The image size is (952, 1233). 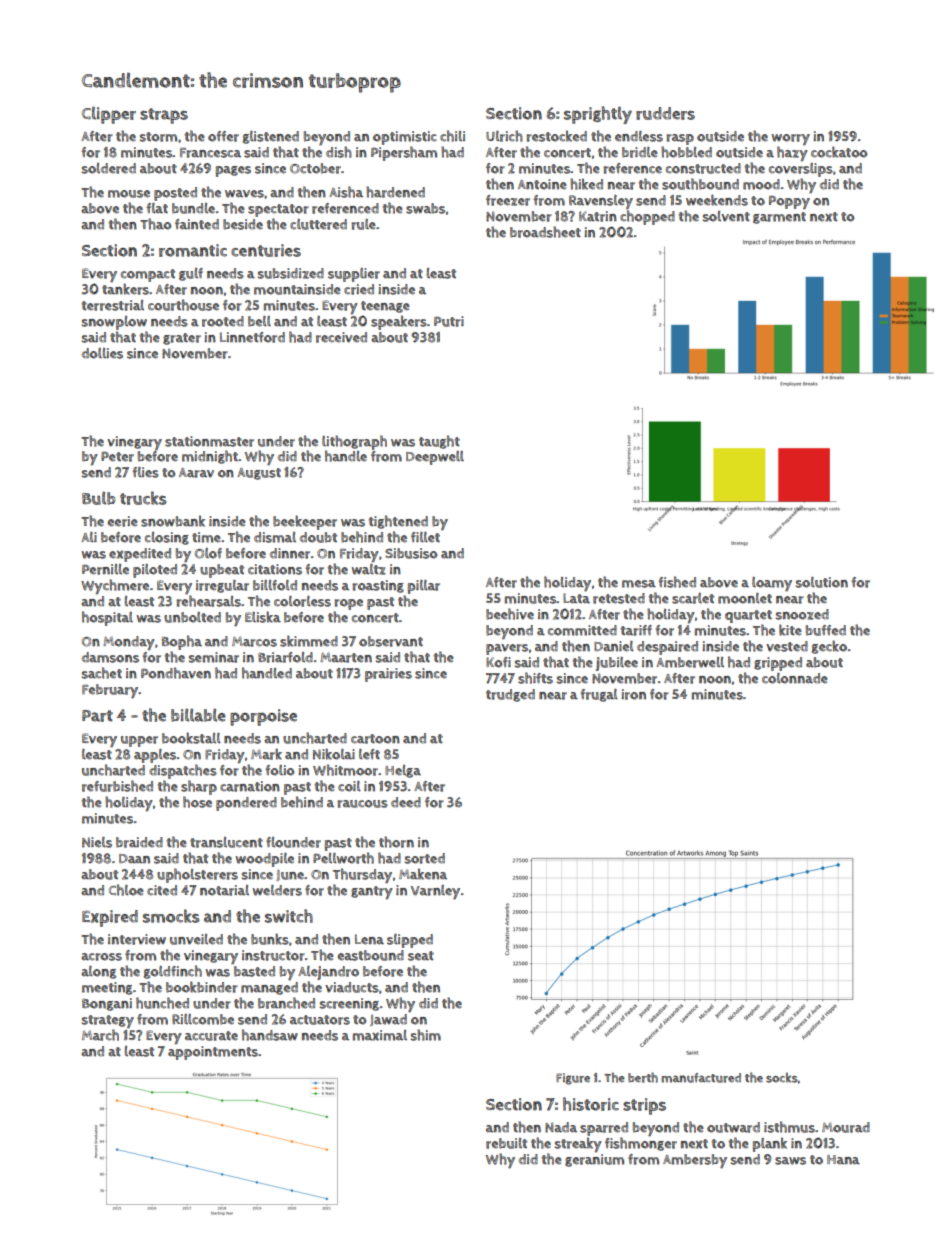 What do you see at coordinates (196, 473) in the page?
I see `Aarav` at bounding box center [196, 473].
